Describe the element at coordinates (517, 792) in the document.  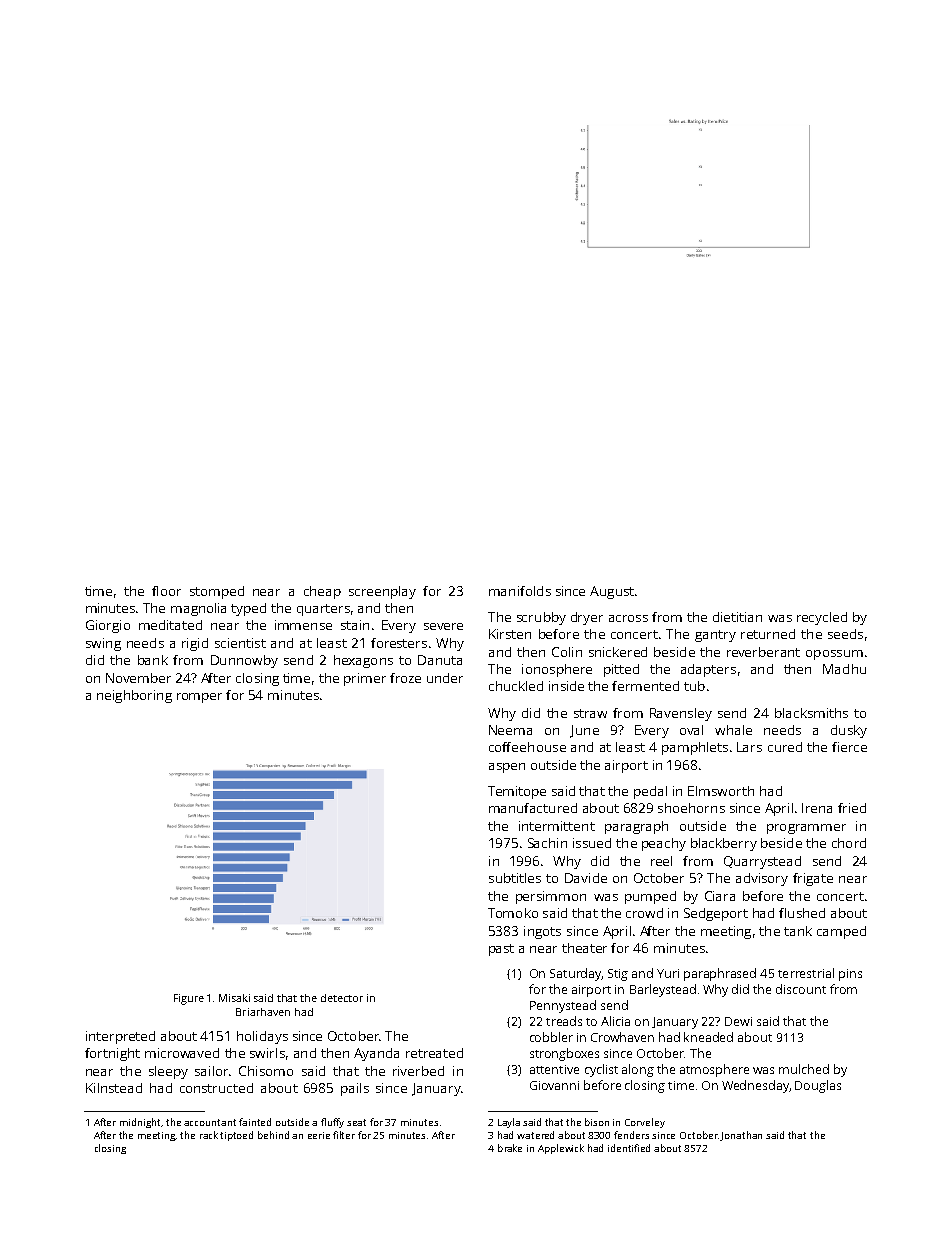
I see `Temitope` at that location.
